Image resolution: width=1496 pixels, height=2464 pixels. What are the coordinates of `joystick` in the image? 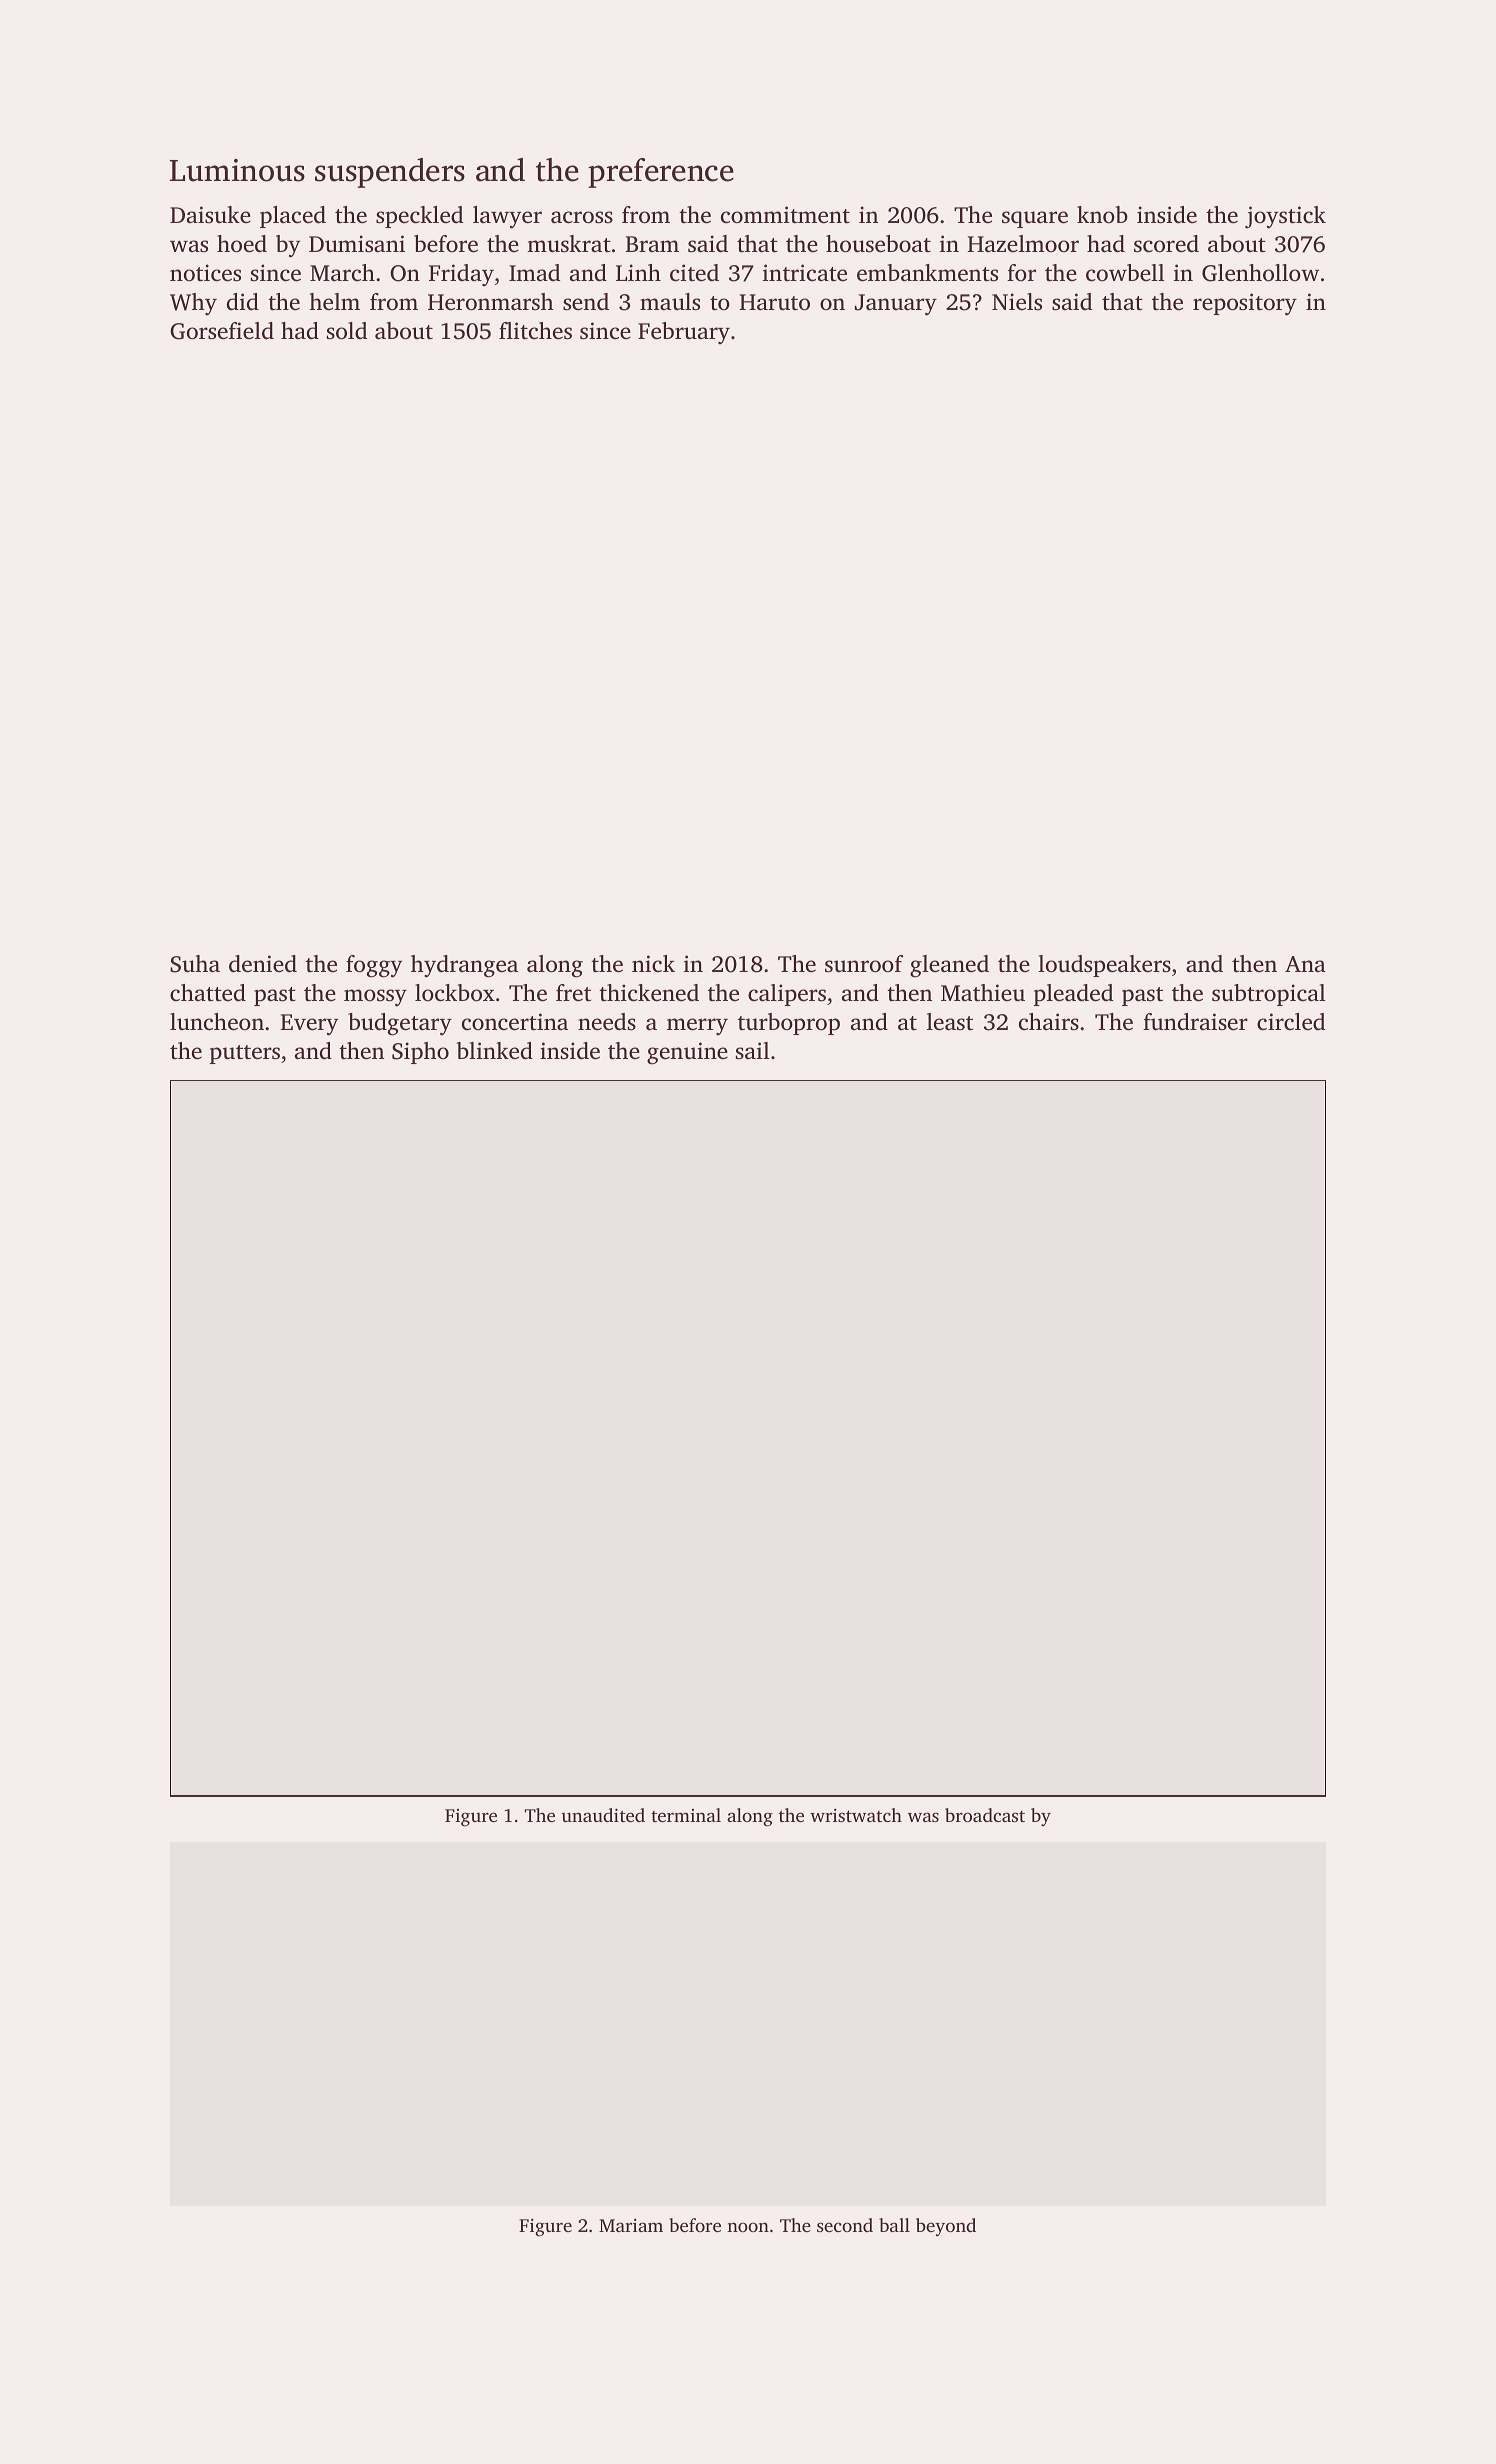 It's located at (1285, 217).
